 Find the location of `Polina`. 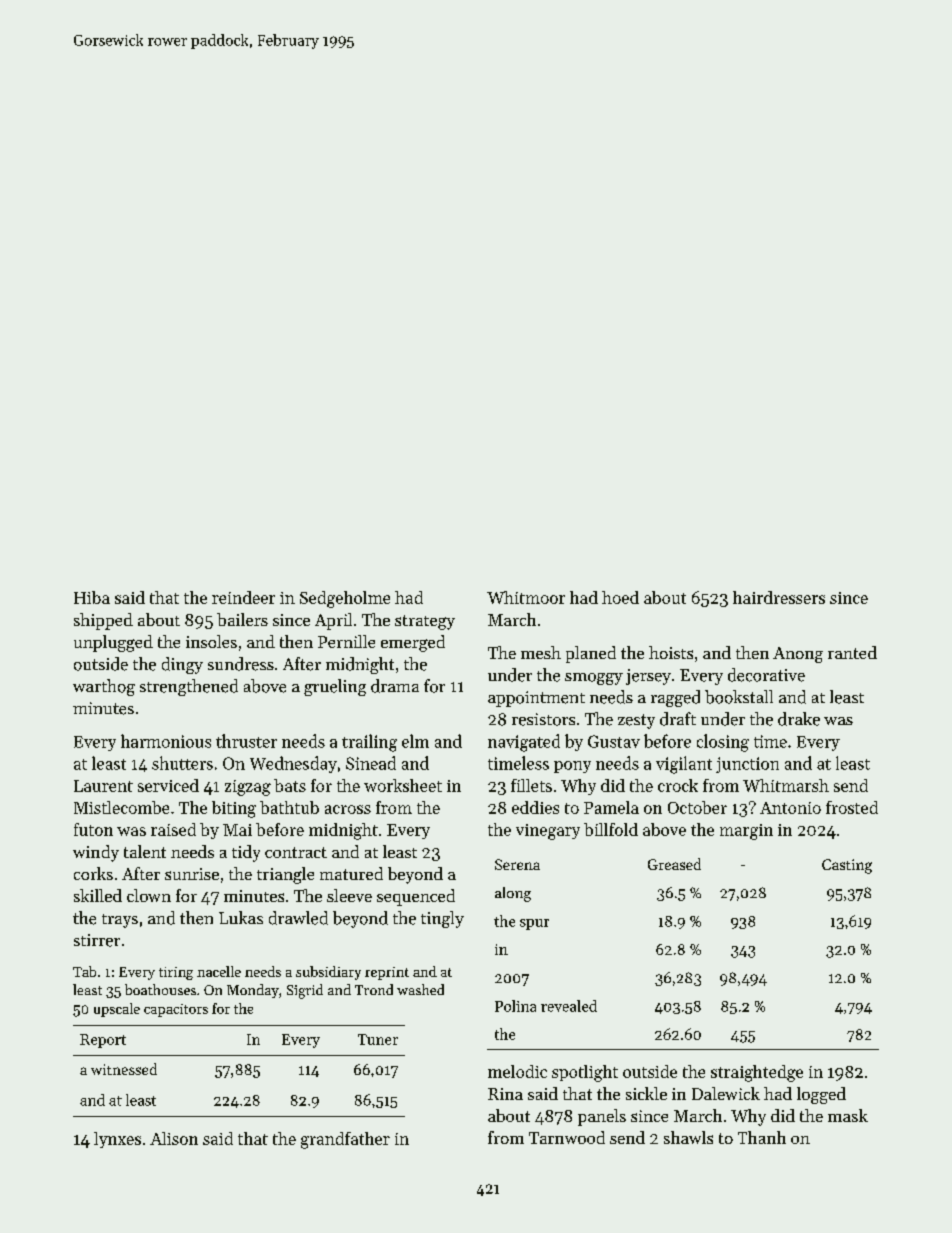

Polina is located at coordinates (515, 1006).
